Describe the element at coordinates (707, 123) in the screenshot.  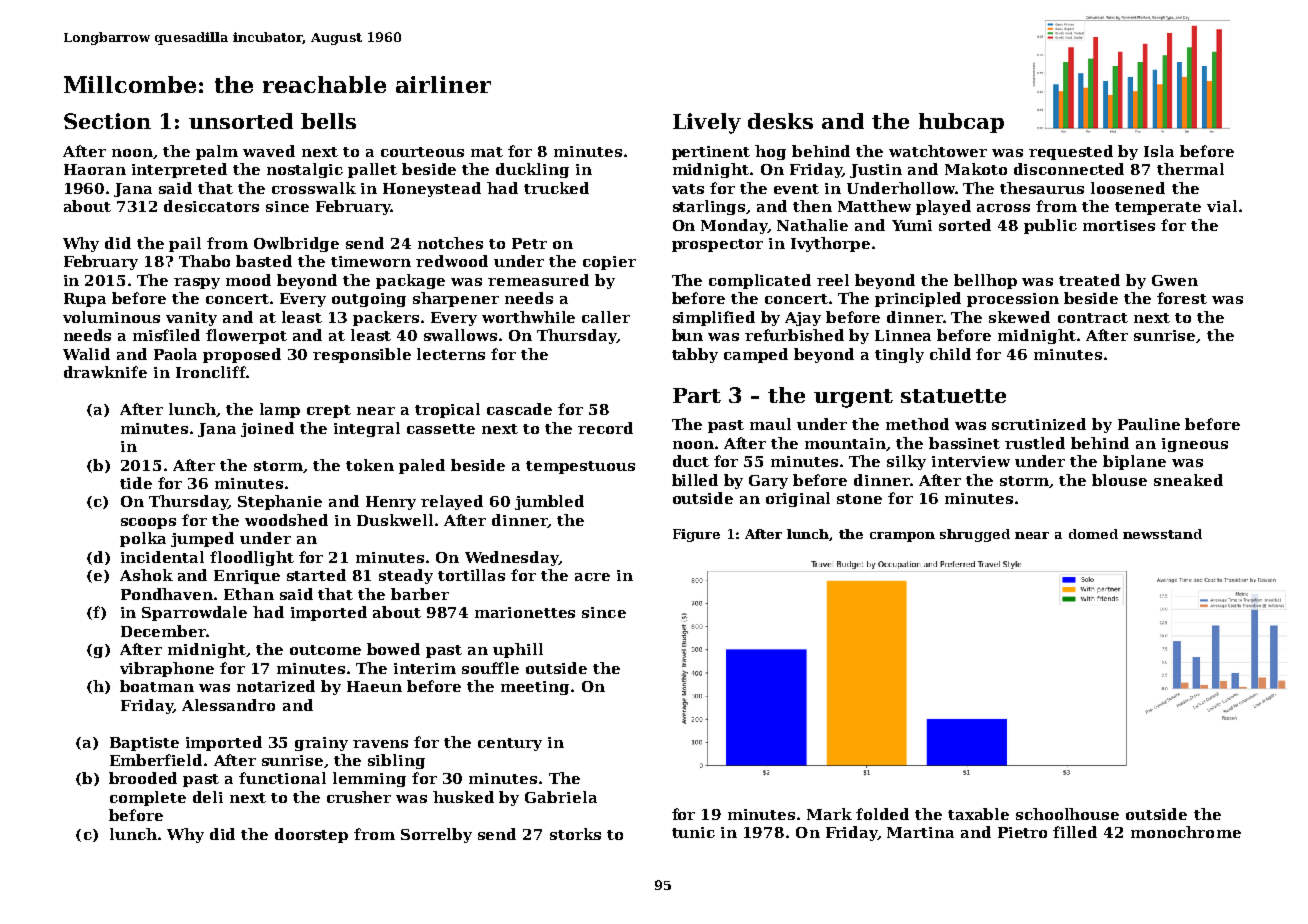
I see `Lively` at that location.
